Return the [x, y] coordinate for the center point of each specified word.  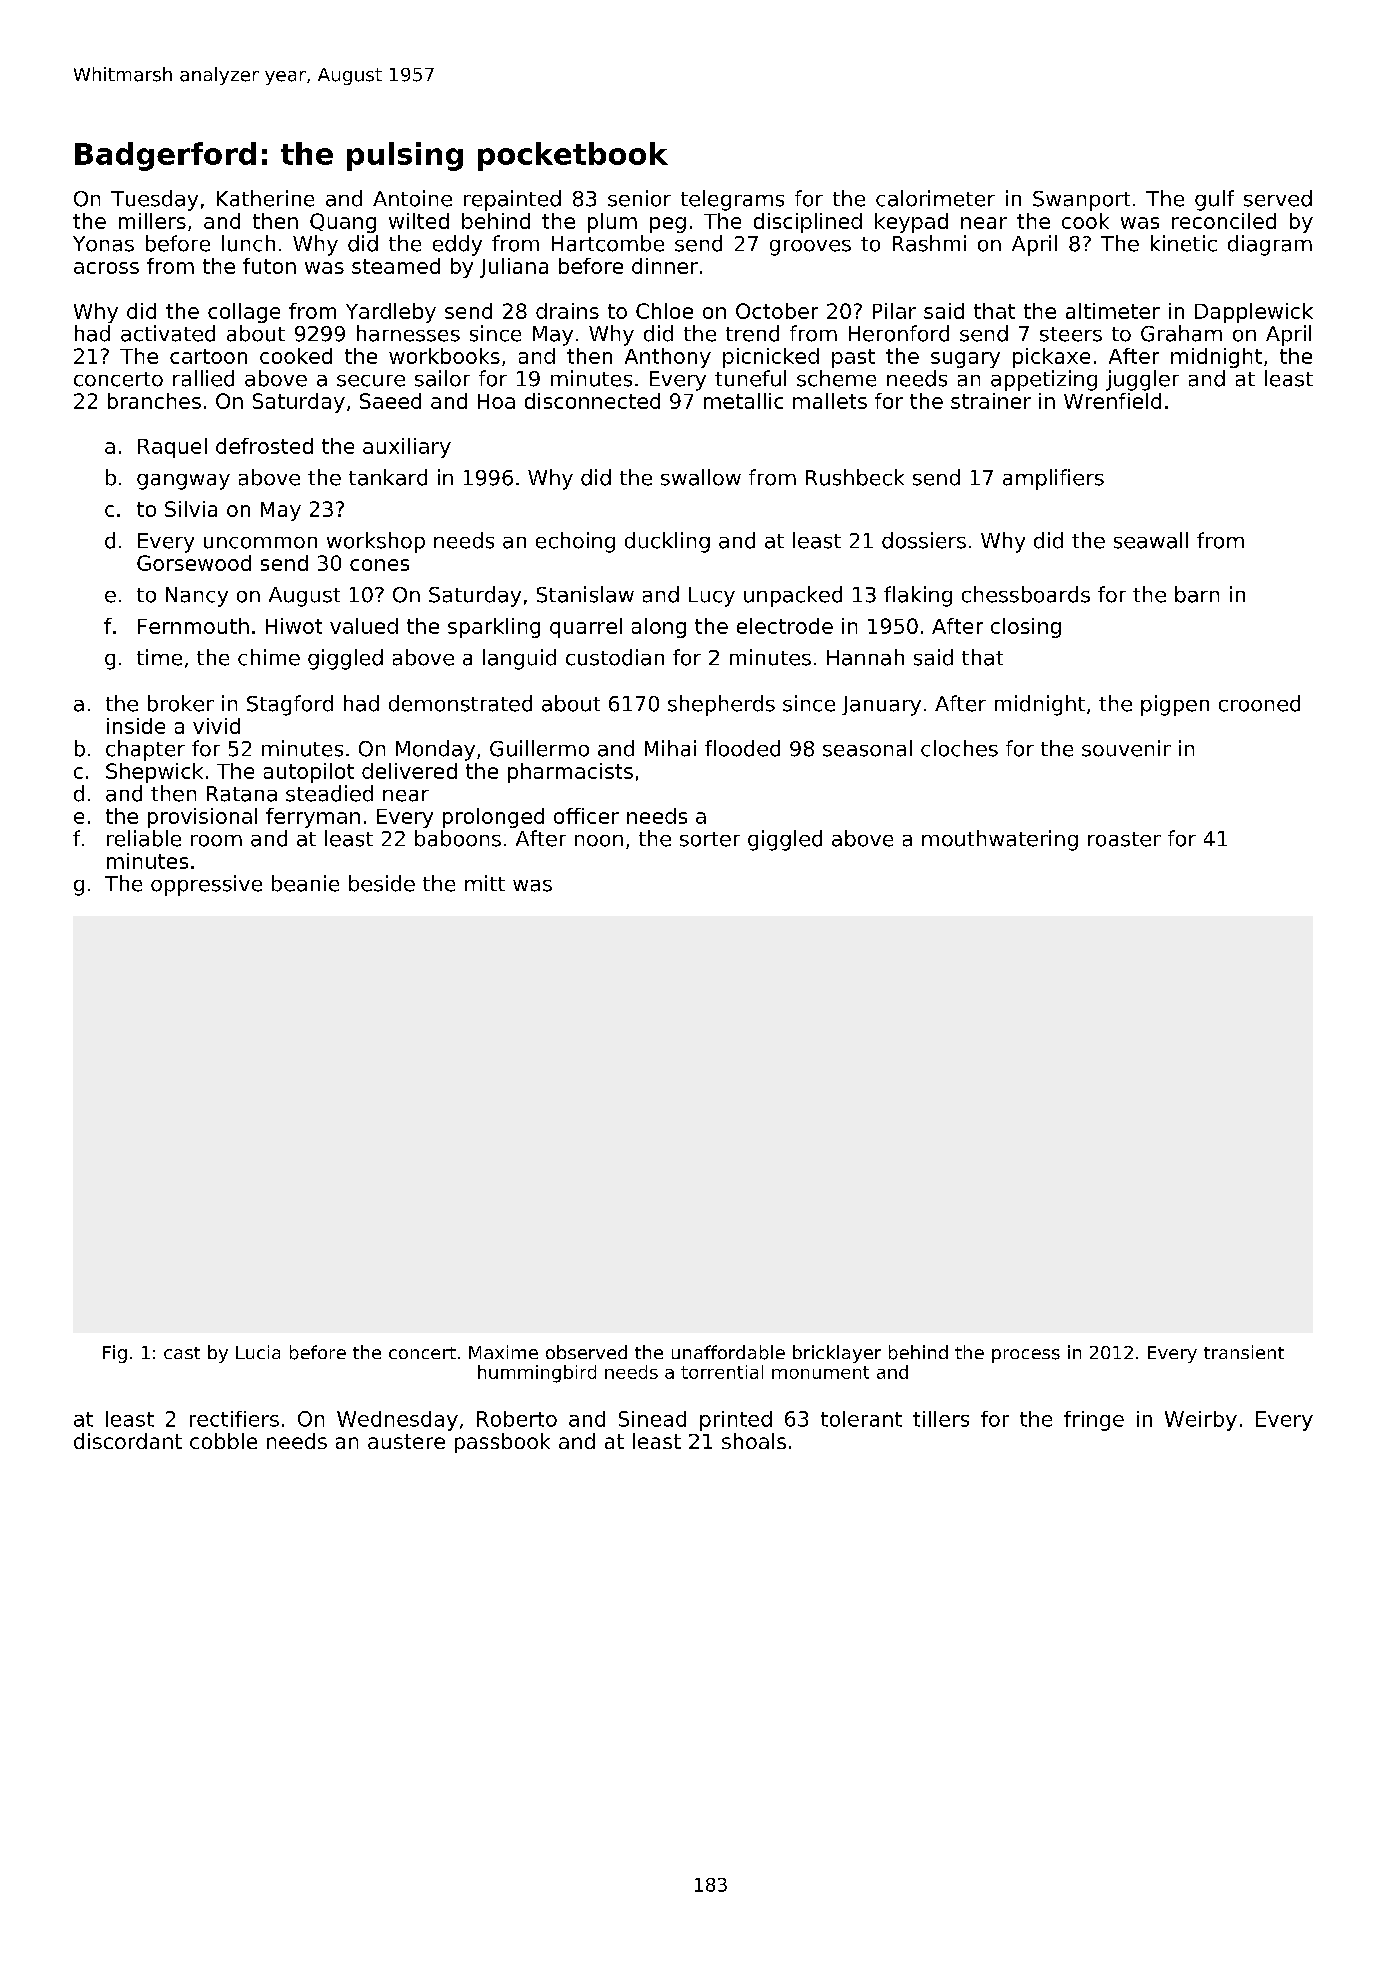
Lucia [258, 1352]
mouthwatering [1000, 840]
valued [364, 626]
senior [639, 198]
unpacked [793, 596]
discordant [128, 1441]
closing [1026, 628]
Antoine [412, 198]
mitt [485, 883]
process [1026, 1356]
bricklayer [837, 1354]
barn [1197, 594]
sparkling [494, 628]
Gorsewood [194, 563]
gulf [1214, 200]
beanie [305, 883]
